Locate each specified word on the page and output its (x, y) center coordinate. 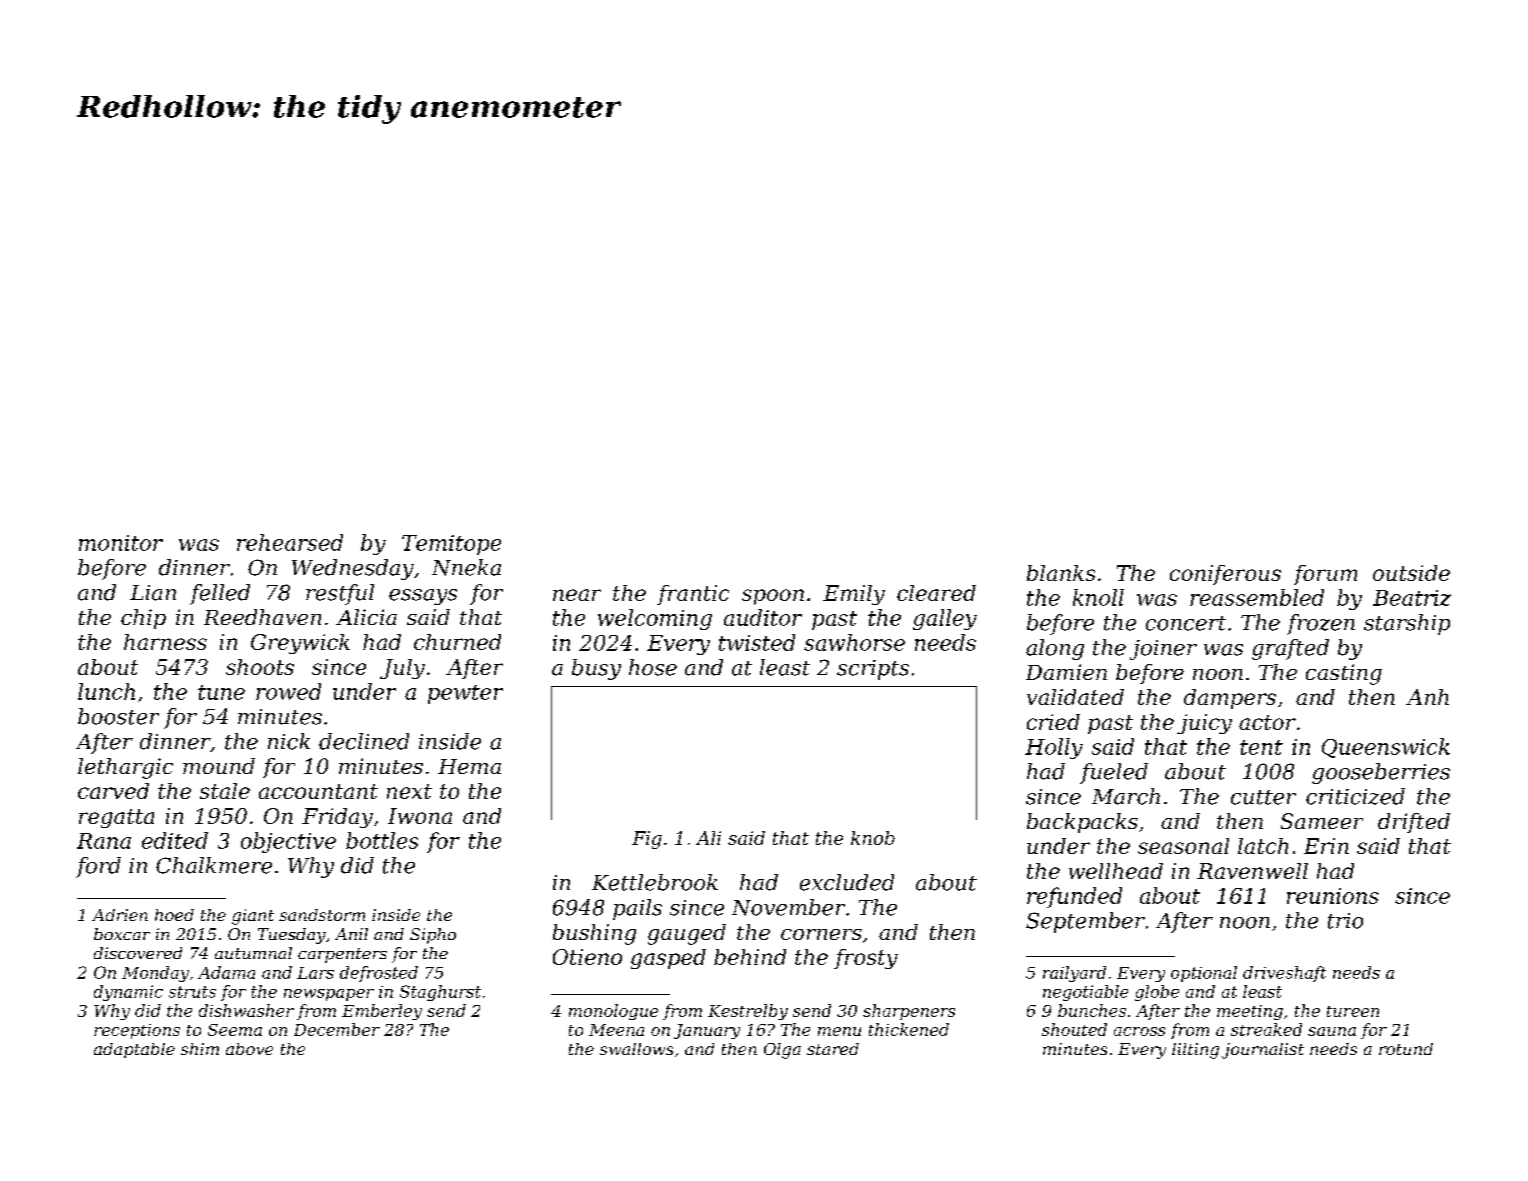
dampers (1230, 699)
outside (1411, 573)
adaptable (134, 1050)
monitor (121, 543)
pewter (465, 694)
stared (833, 1049)
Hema (469, 766)
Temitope (451, 545)
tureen (1353, 1011)
